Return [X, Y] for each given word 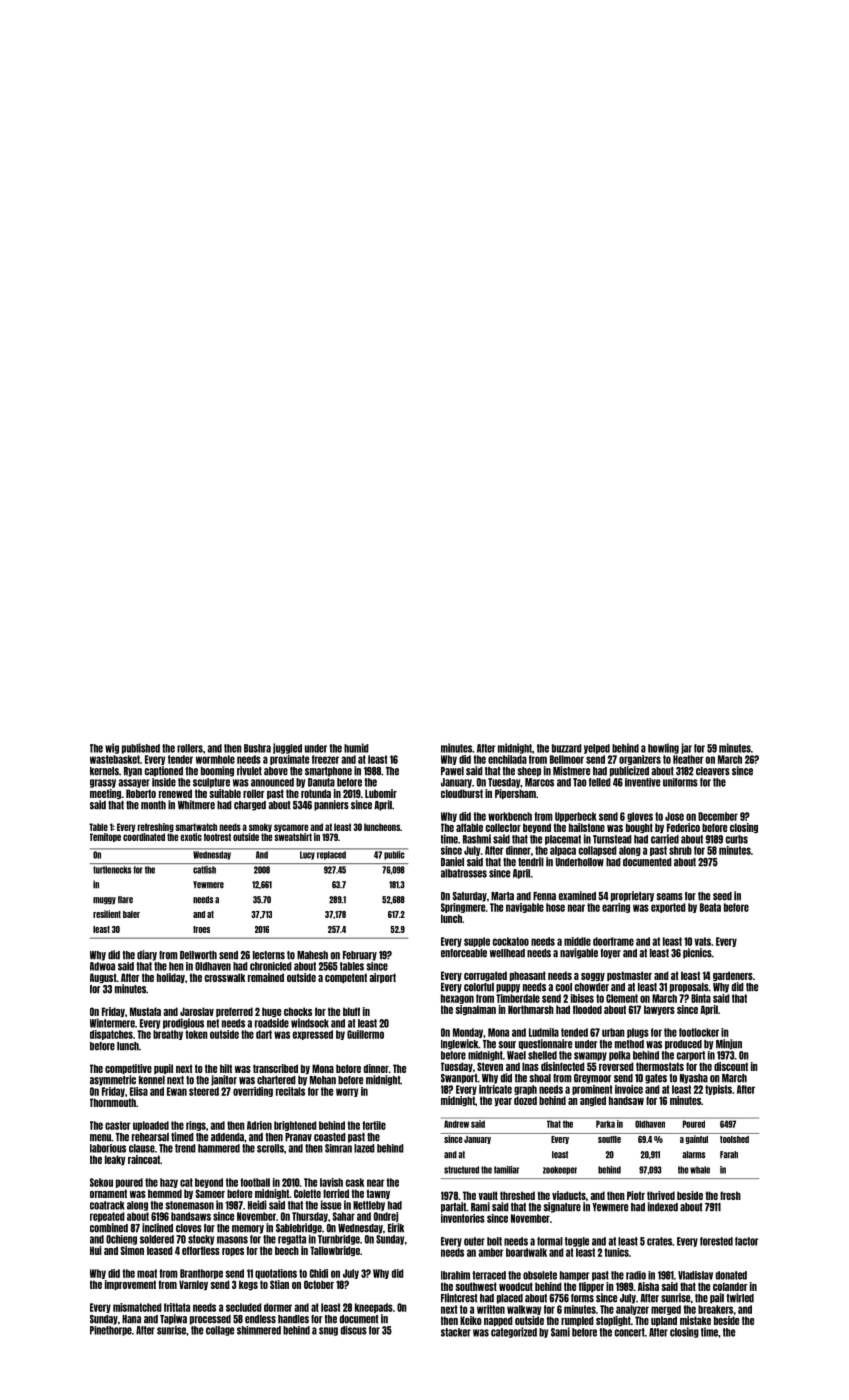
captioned [164, 771]
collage [220, 1331]
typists [718, 1090]
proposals [689, 988]
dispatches [111, 1035]
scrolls [270, 1148]
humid [356, 748]
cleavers [713, 771]
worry [347, 1092]
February [360, 956]
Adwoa [102, 966]
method [629, 1044]
